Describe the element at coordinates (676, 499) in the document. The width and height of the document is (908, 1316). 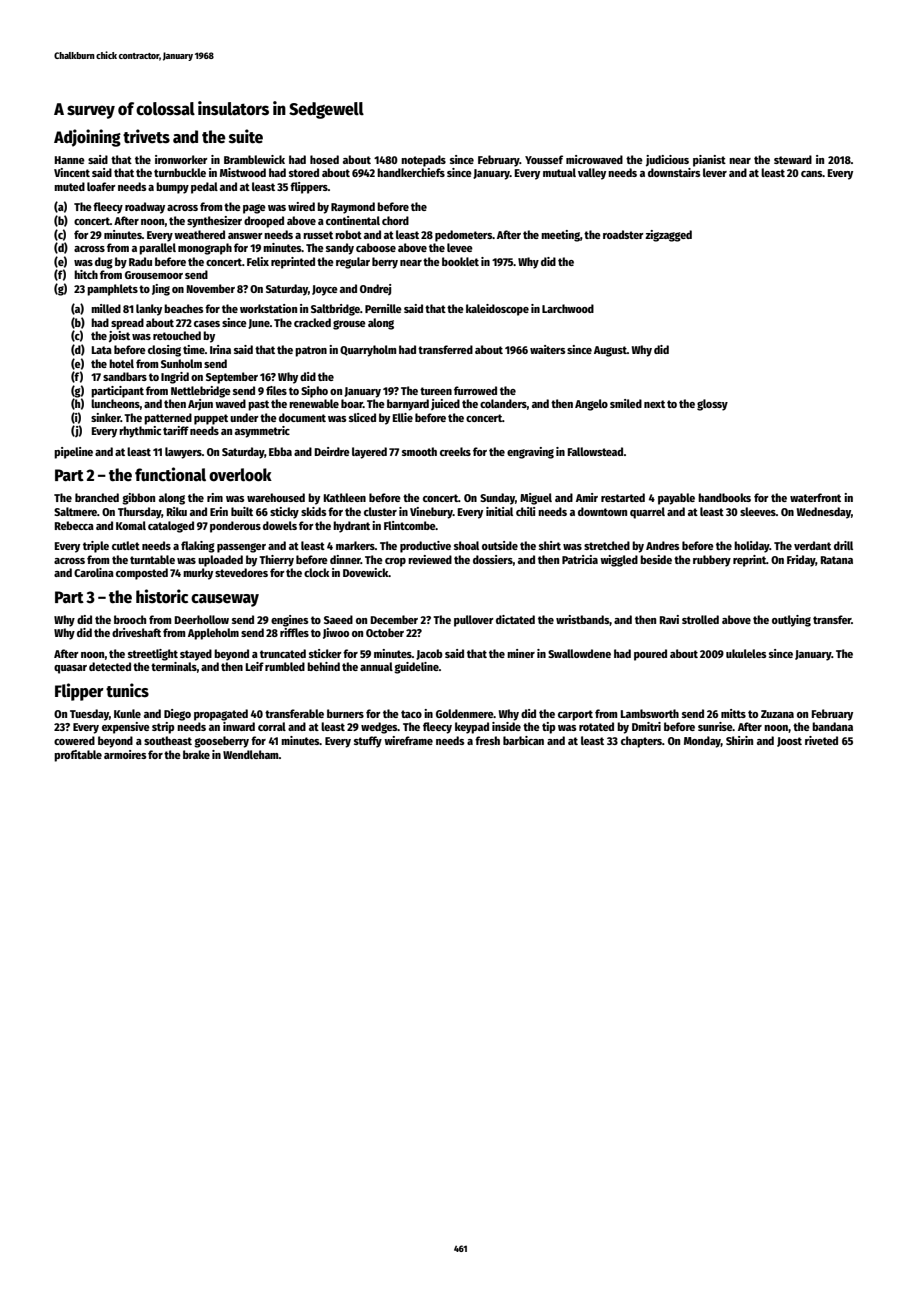
I see `payable` at that location.
